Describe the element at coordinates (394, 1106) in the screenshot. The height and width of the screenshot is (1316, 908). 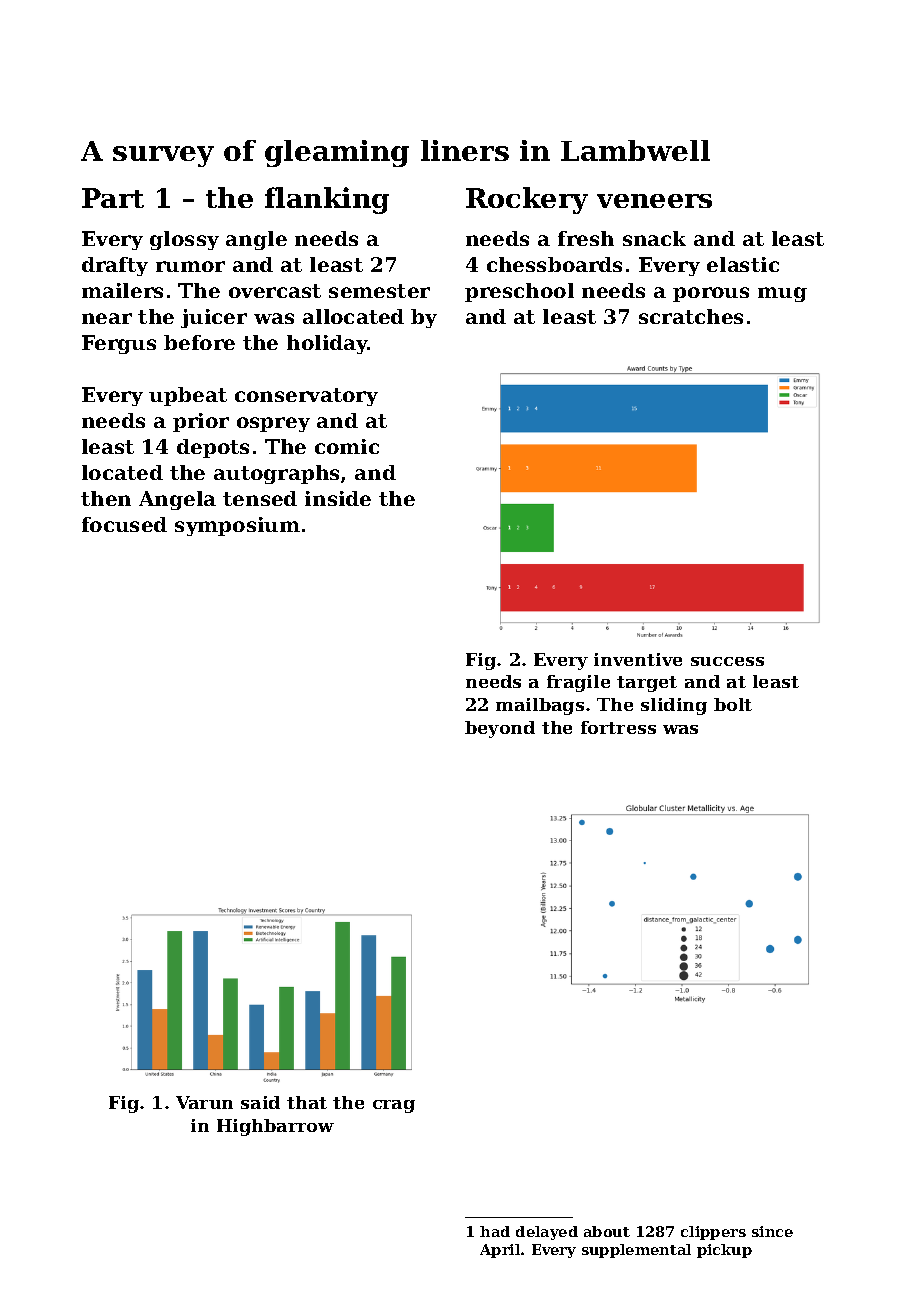
I see `crag` at that location.
